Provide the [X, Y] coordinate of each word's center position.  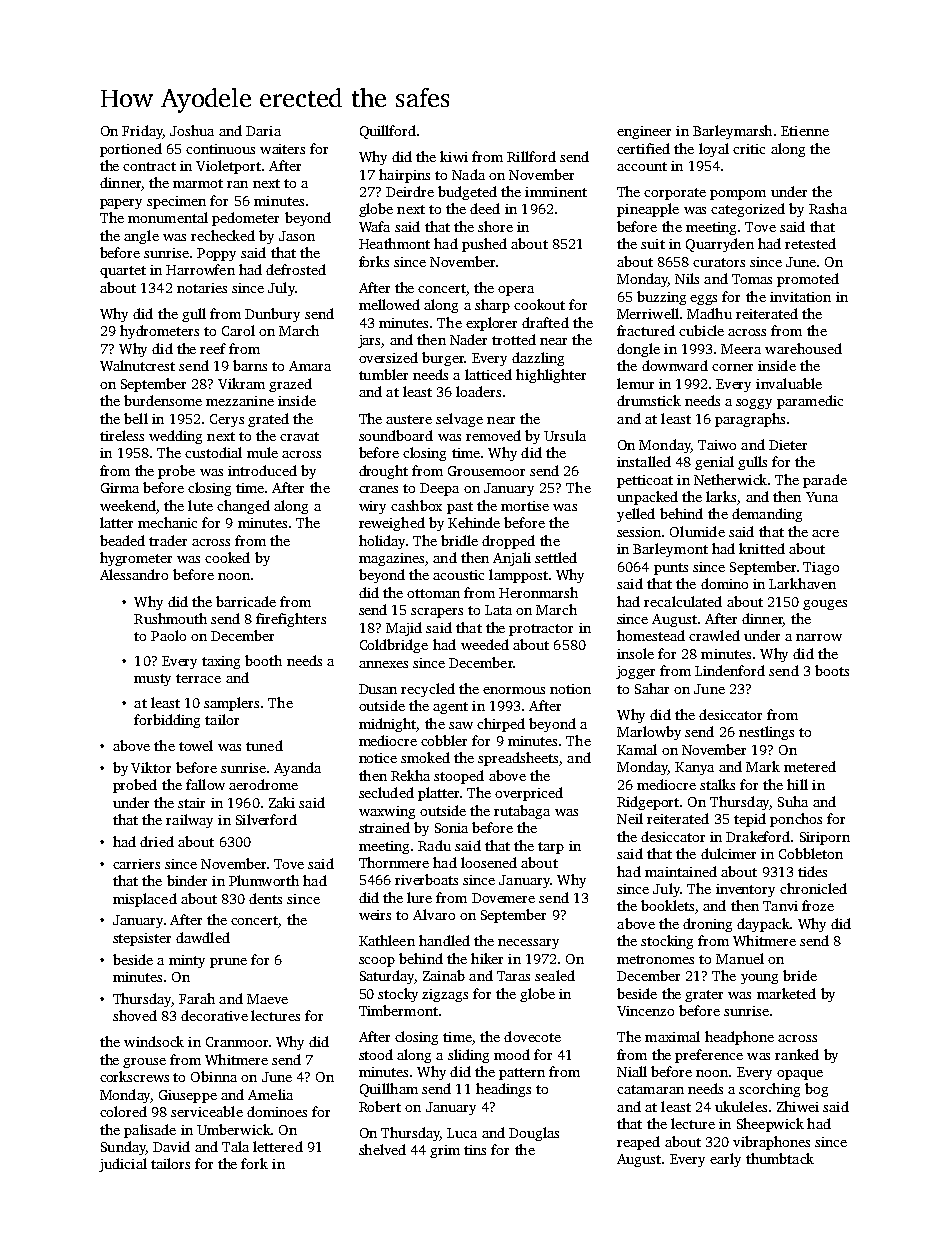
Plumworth [264, 880]
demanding [767, 515]
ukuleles [741, 1106]
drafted [545, 322]
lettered [278, 1146]
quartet [123, 272]
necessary [528, 944]
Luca [462, 1133]
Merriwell [648, 313]
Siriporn [825, 838]
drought [383, 472]
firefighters [291, 620]
